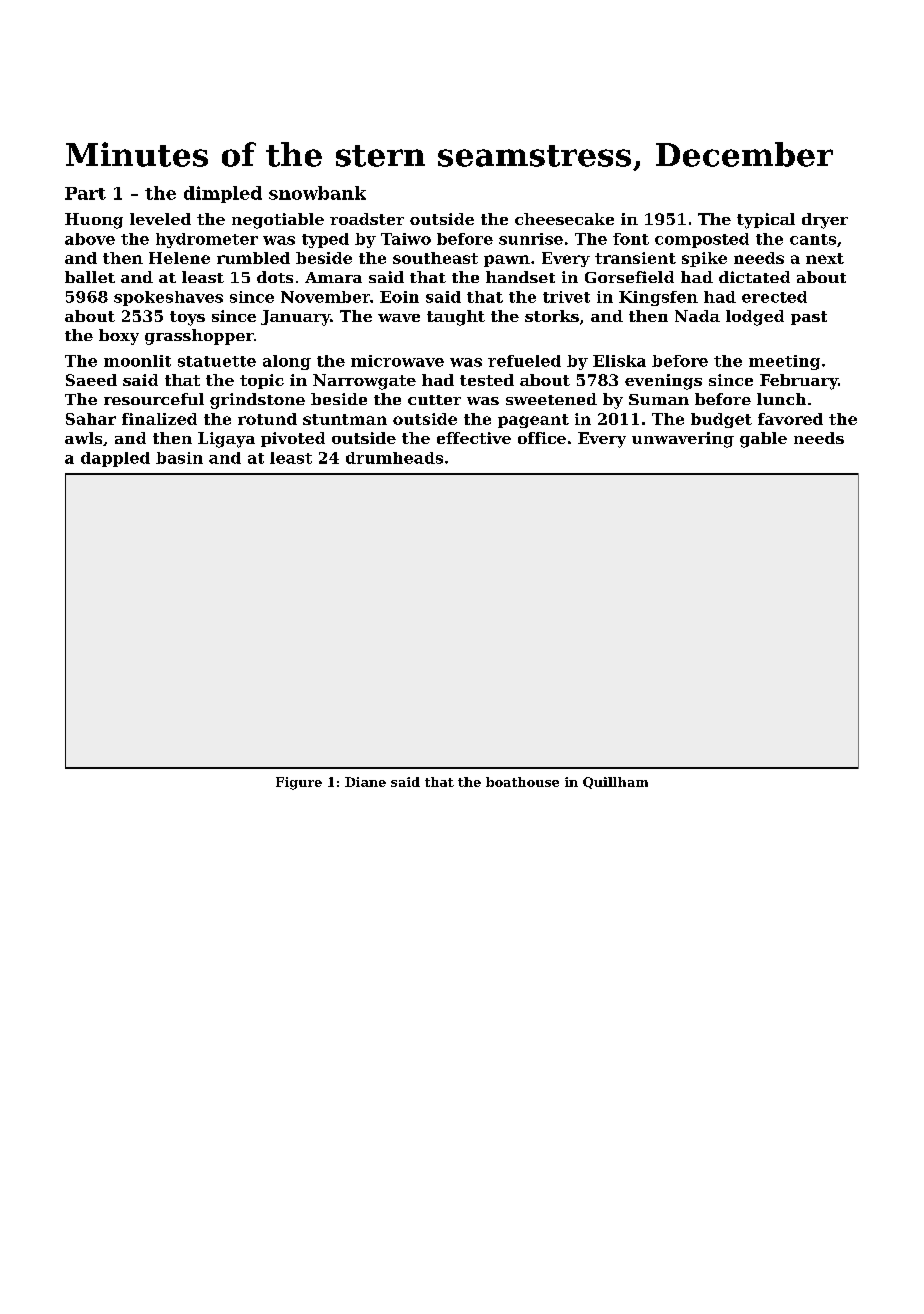 The width and height of the image is (924, 1314). What do you see at coordinates (115, 459) in the image?
I see `dappled` at bounding box center [115, 459].
